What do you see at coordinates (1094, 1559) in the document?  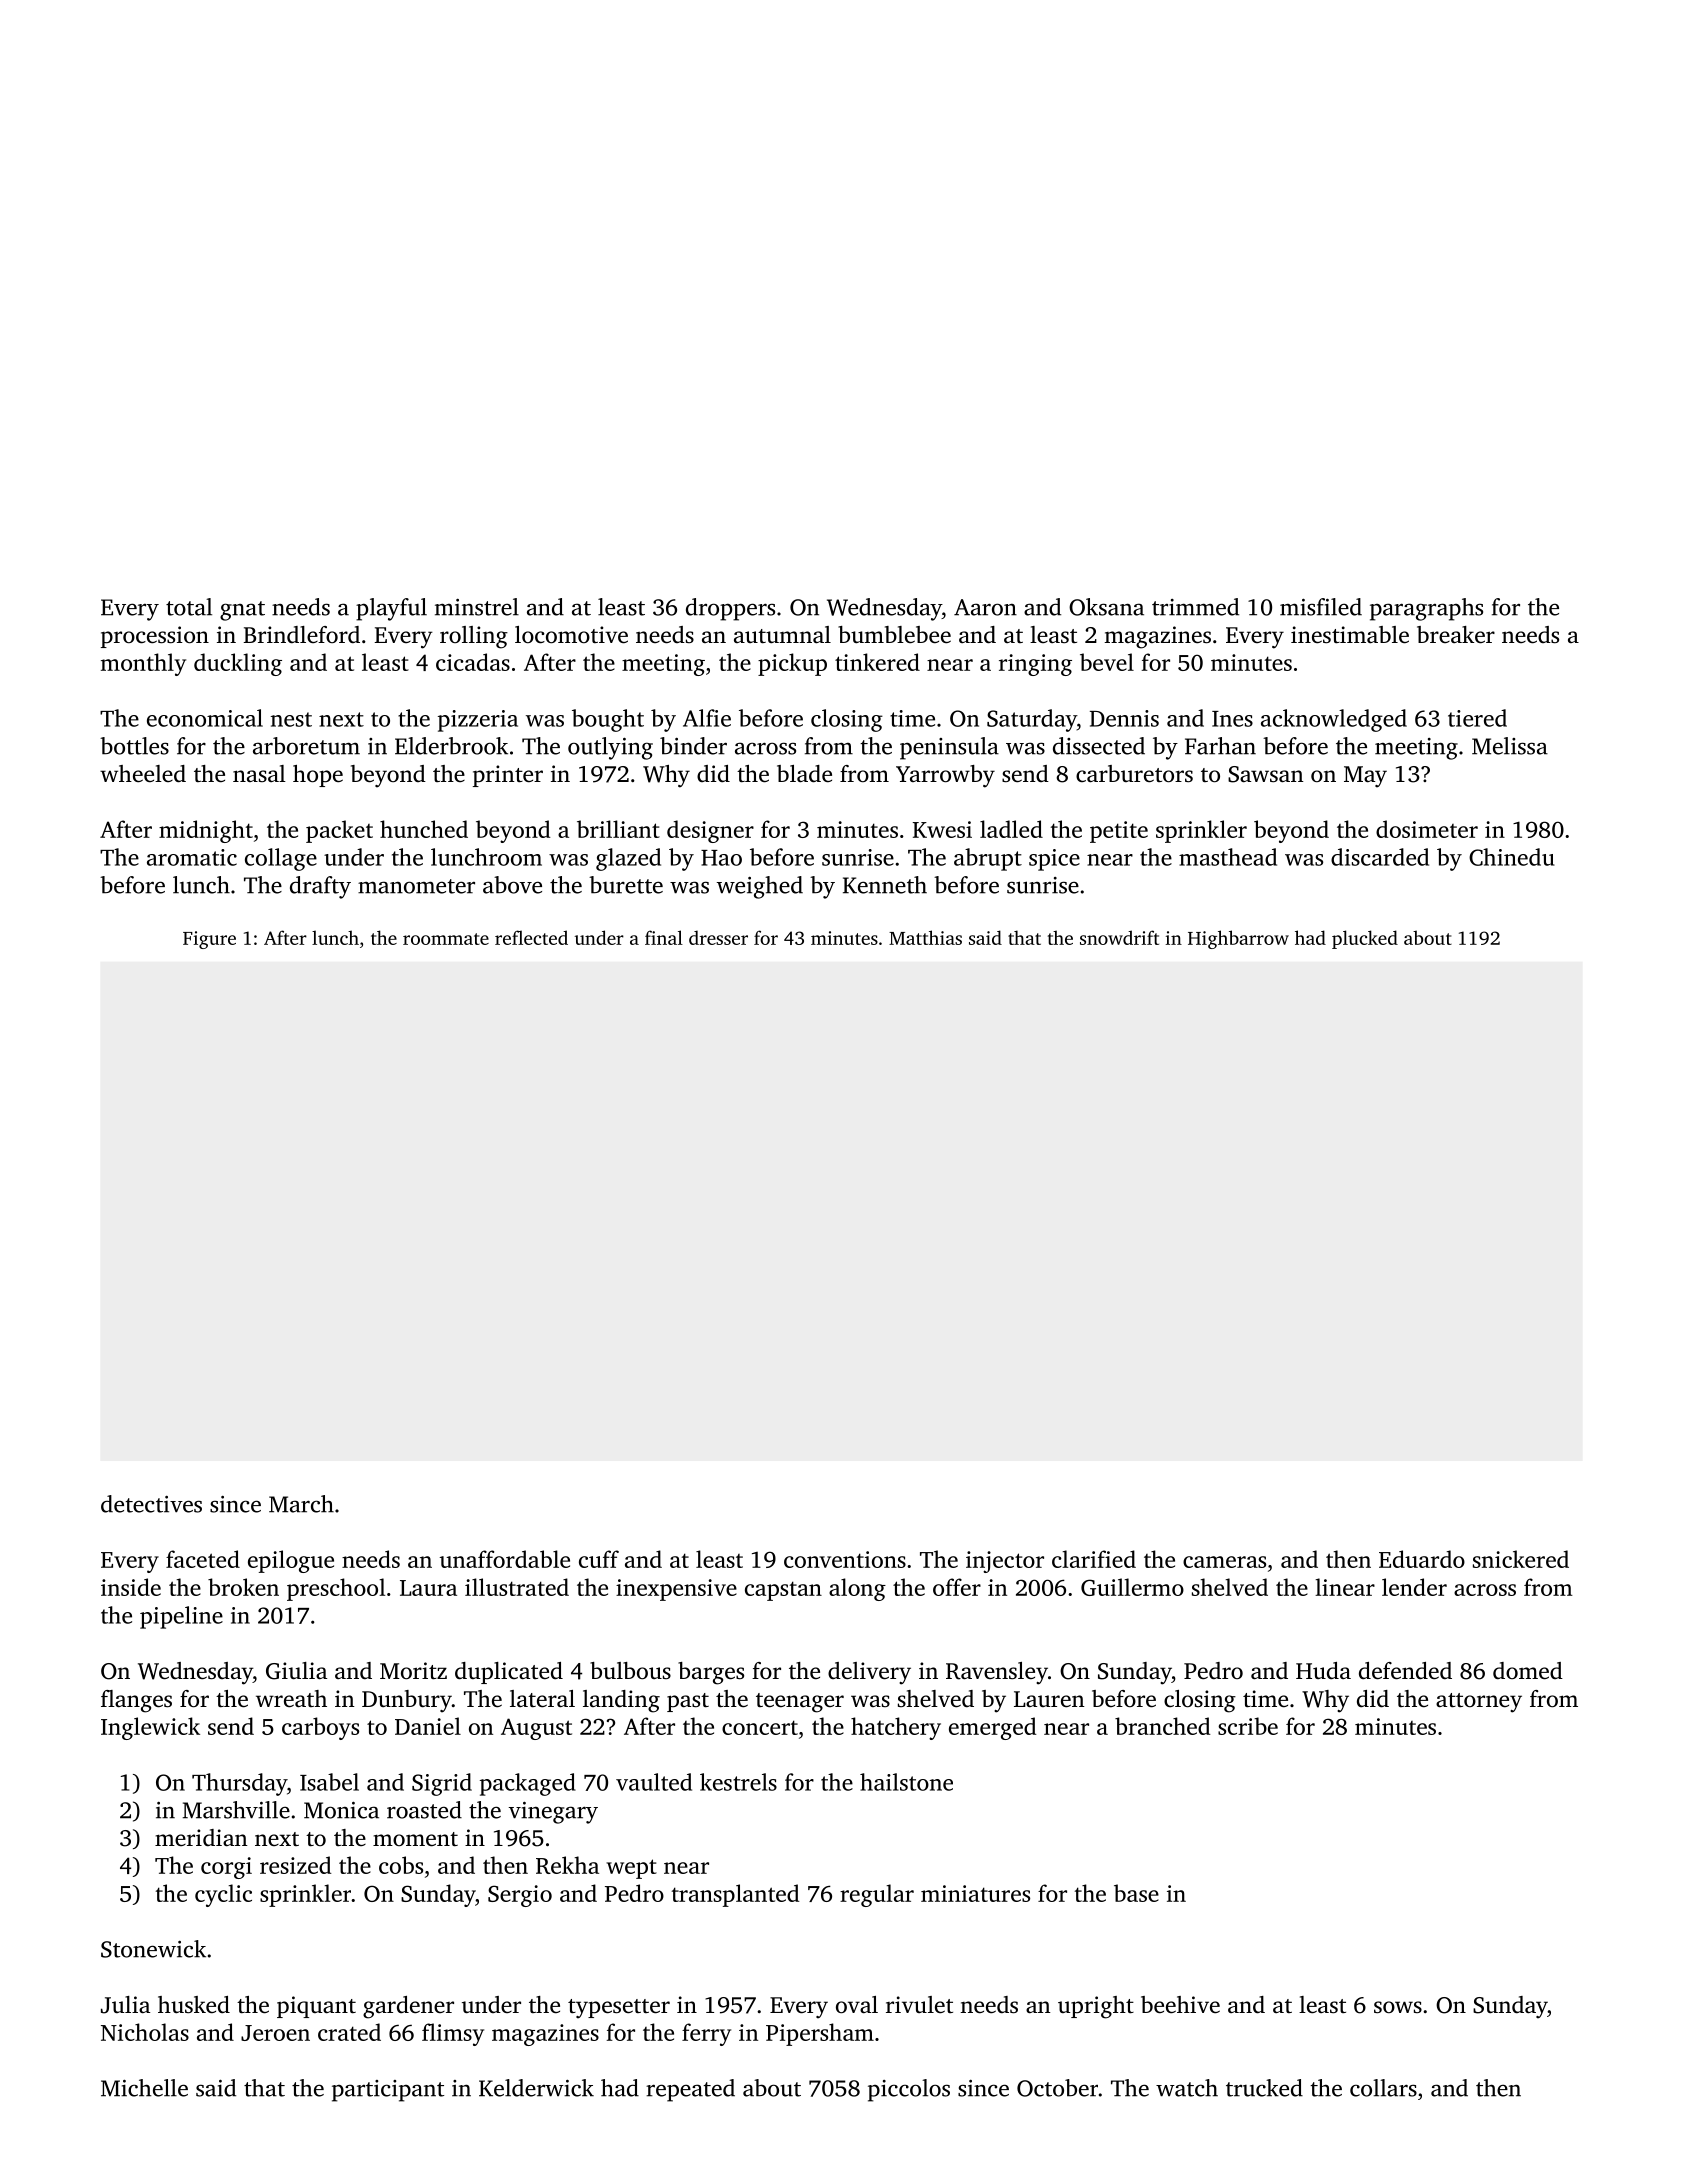 I see `clarified` at bounding box center [1094, 1559].
